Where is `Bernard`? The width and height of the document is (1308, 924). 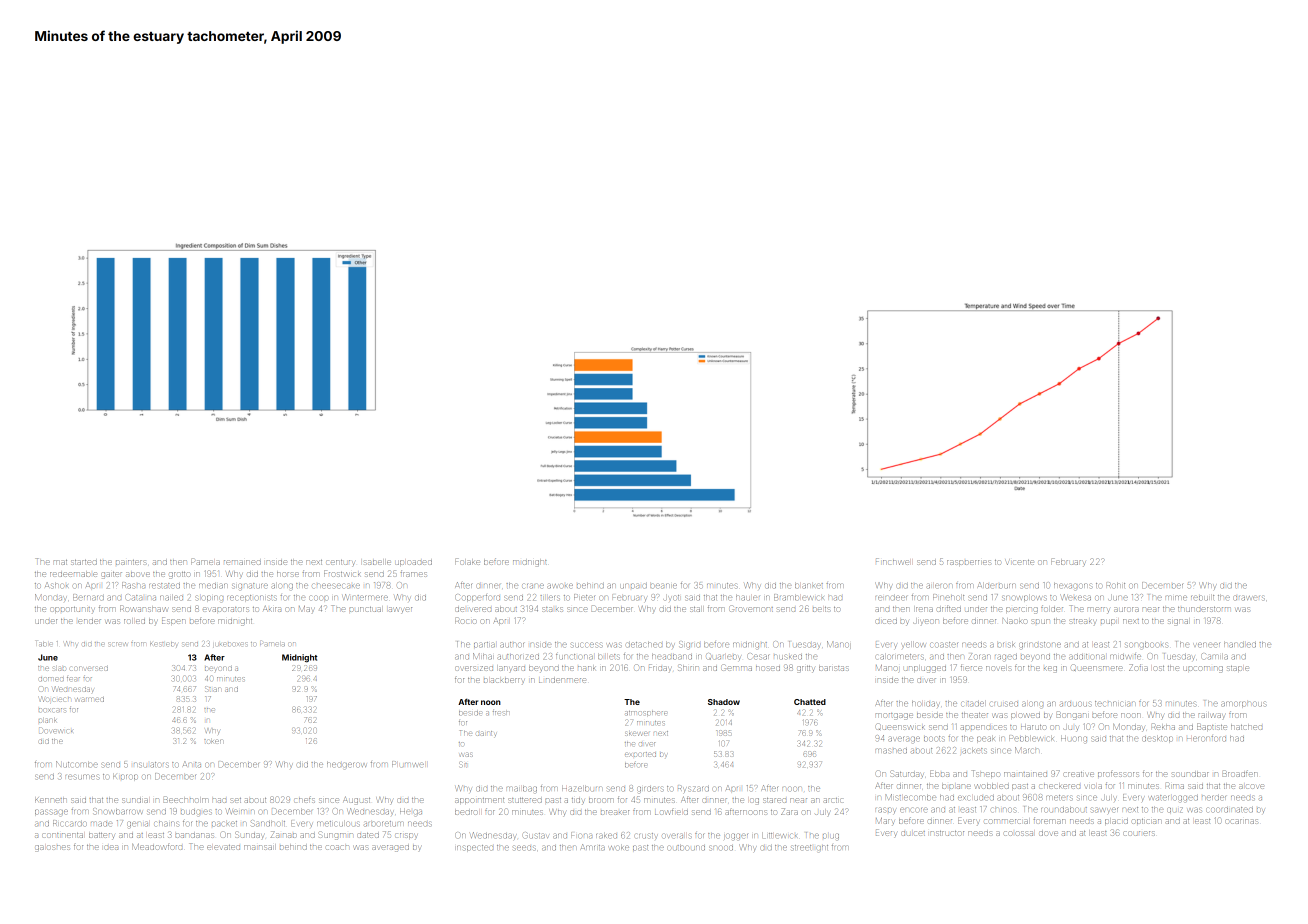
Bernard is located at coordinates (88, 597).
